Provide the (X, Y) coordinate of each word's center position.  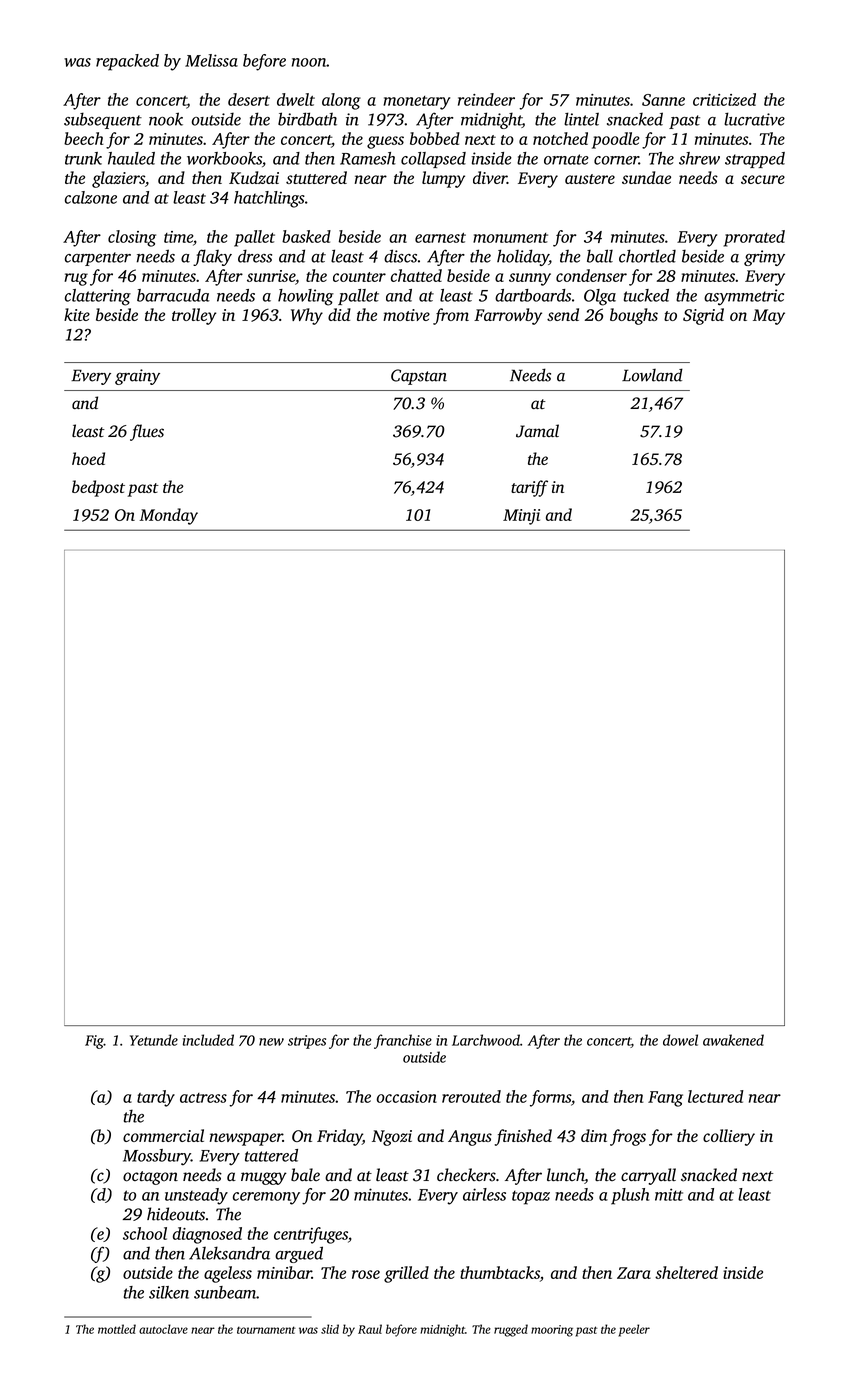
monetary (416, 103)
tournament (266, 1330)
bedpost (98, 488)
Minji (521, 517)
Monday (169, 516)
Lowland (652, 375)
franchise (403, 1041)
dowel (680, 1040)
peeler (634, 1330)
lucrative (754, 119)
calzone (91, 197)
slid (330, 1329)
